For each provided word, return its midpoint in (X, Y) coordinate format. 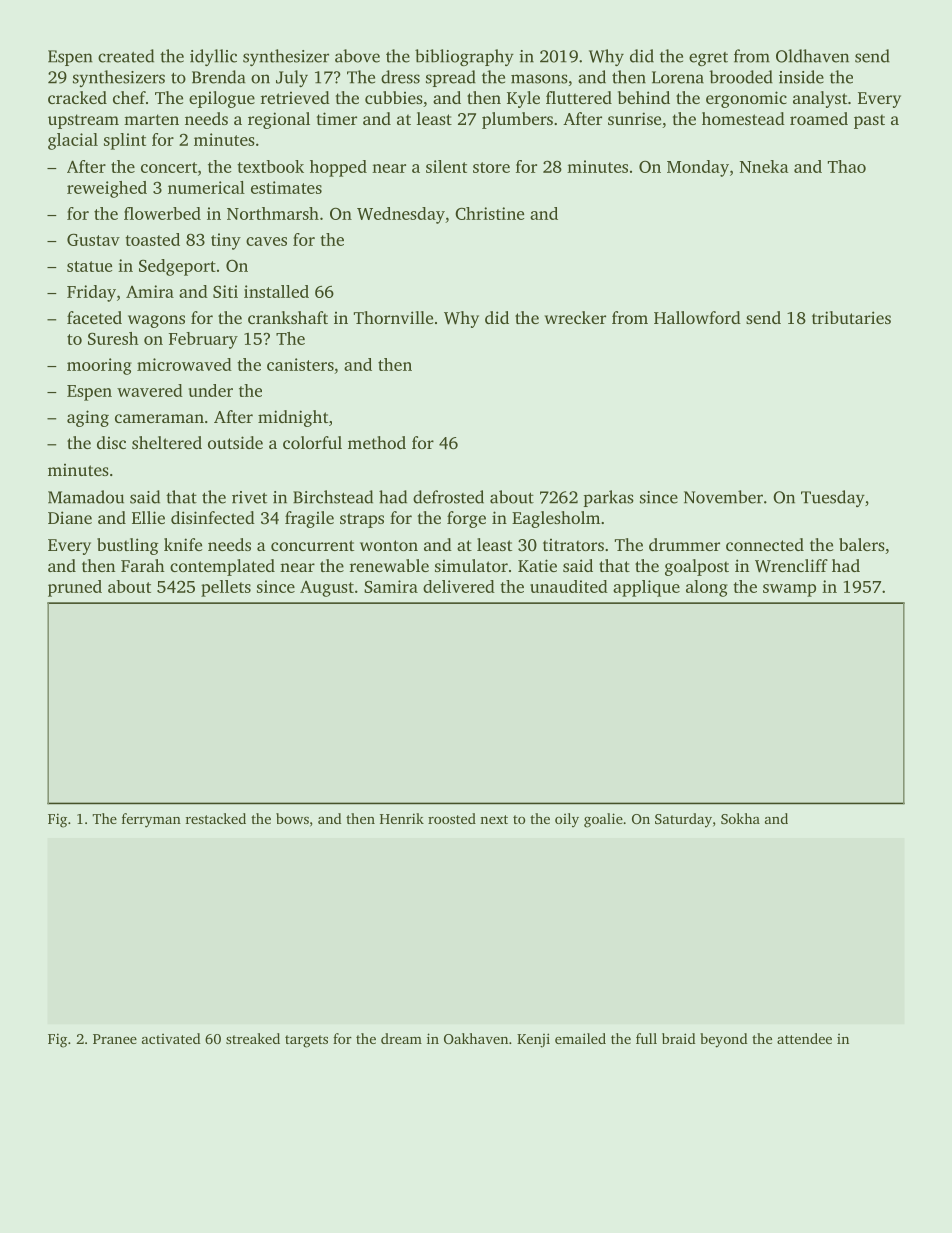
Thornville (393, 317)
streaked (253, 1038)
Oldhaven (812, 56)
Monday (698, 168)
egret (708, 59)
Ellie (148, 517)
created (126, 56)
